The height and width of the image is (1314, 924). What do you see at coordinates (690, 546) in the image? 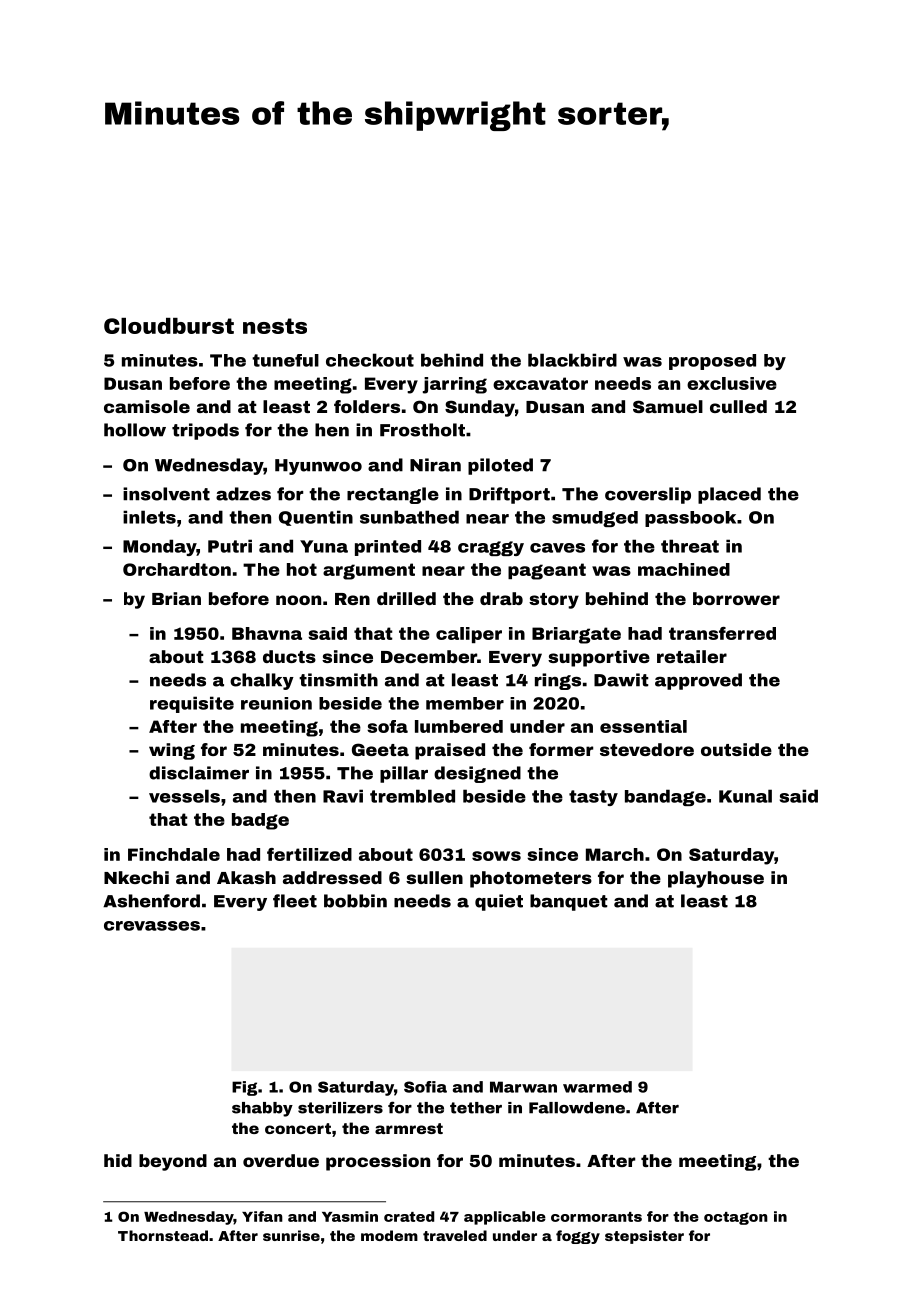
I see `threat` at bounding box center [690, 546].
